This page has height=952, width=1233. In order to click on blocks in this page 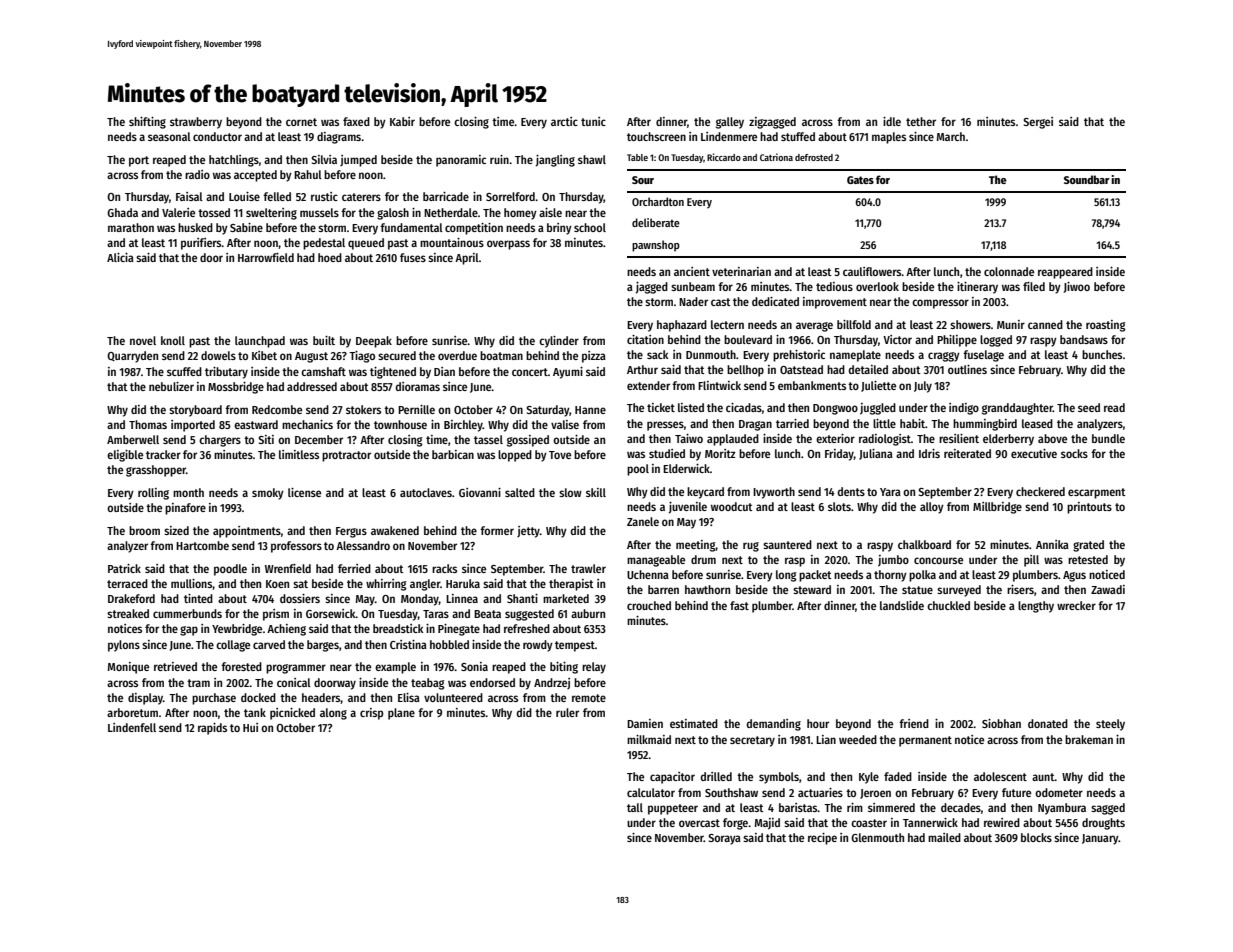, I will do `click(1036, 837)`.
